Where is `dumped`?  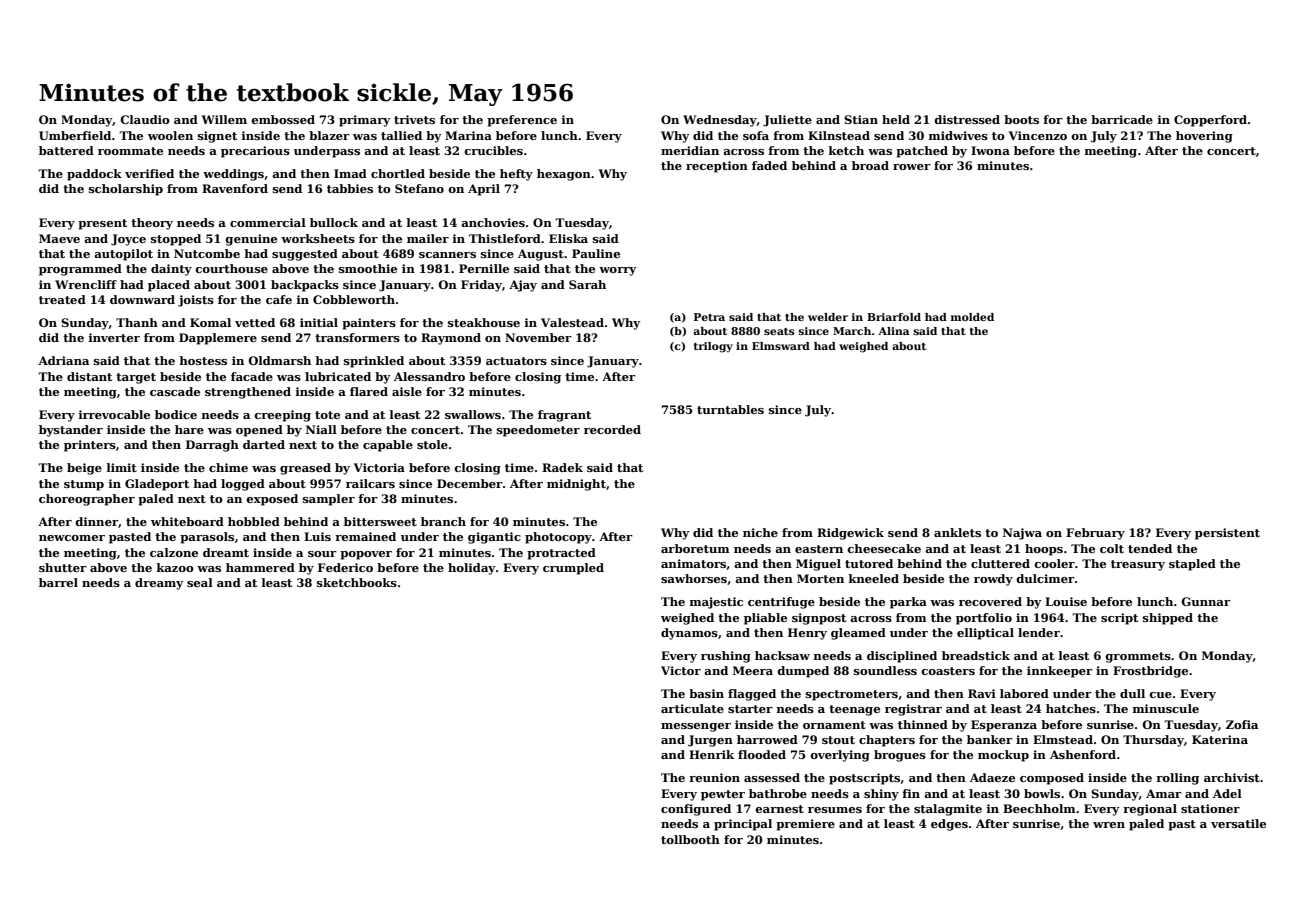
dumped is located at coordinates (803, 672).
